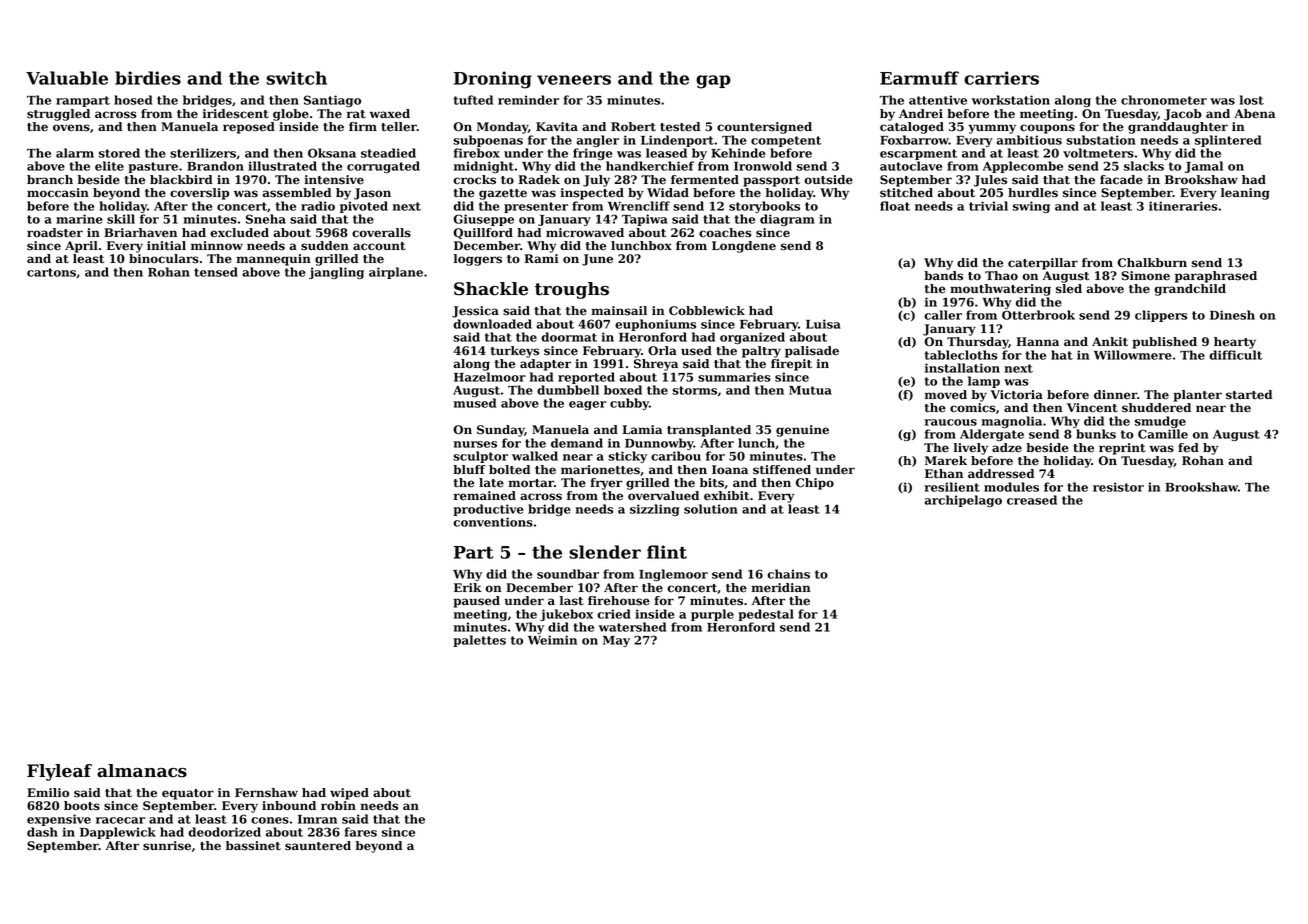 Image resolution: width=1308 pixels, height=924 pixels. I want to click on sauntered, so click(318, 846).
